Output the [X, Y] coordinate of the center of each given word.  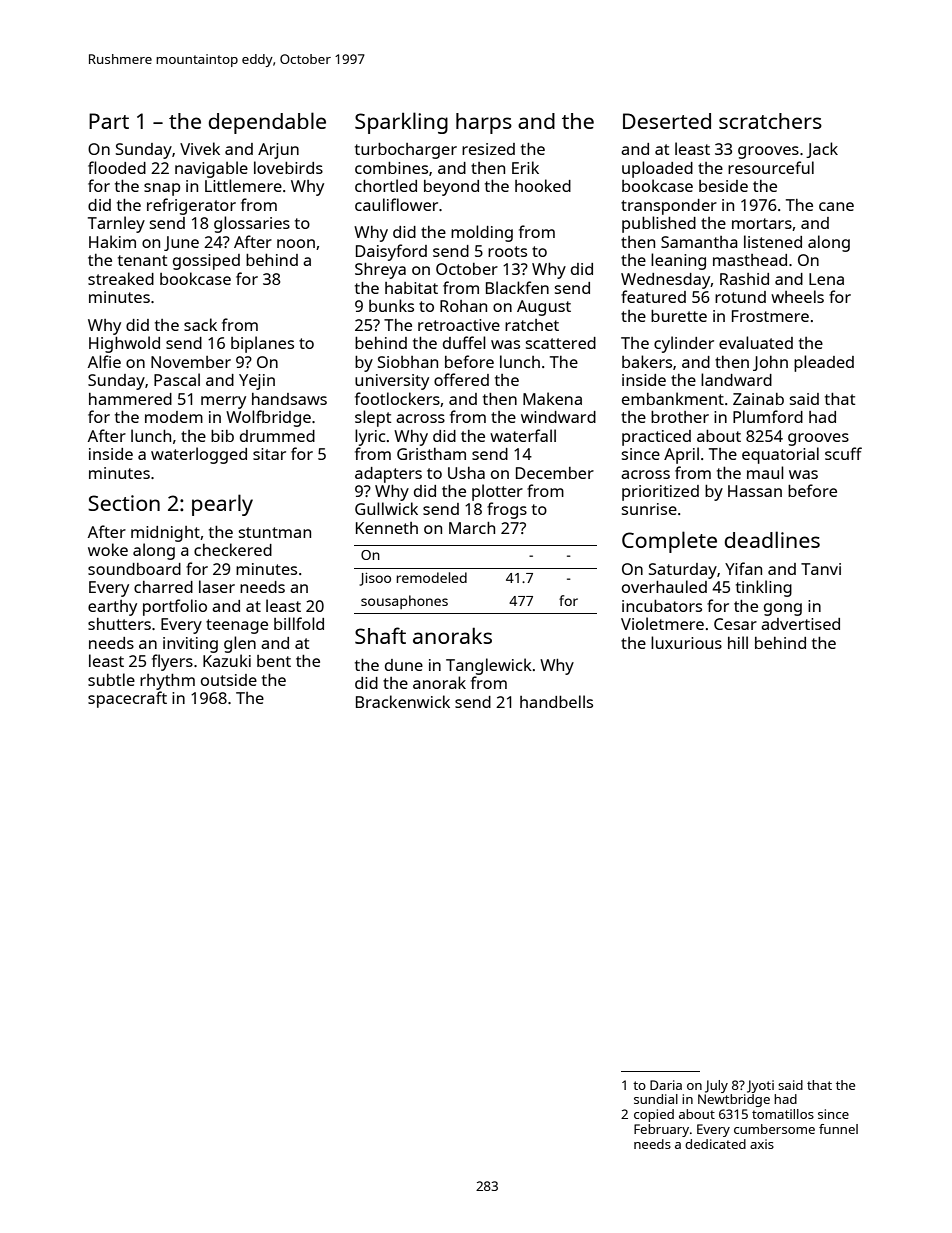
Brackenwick [403, 701]
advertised [800, 624]
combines [391, 168]
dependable [267, 123]
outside [229, 680]
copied [654, 1115]
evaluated [756, 342]
